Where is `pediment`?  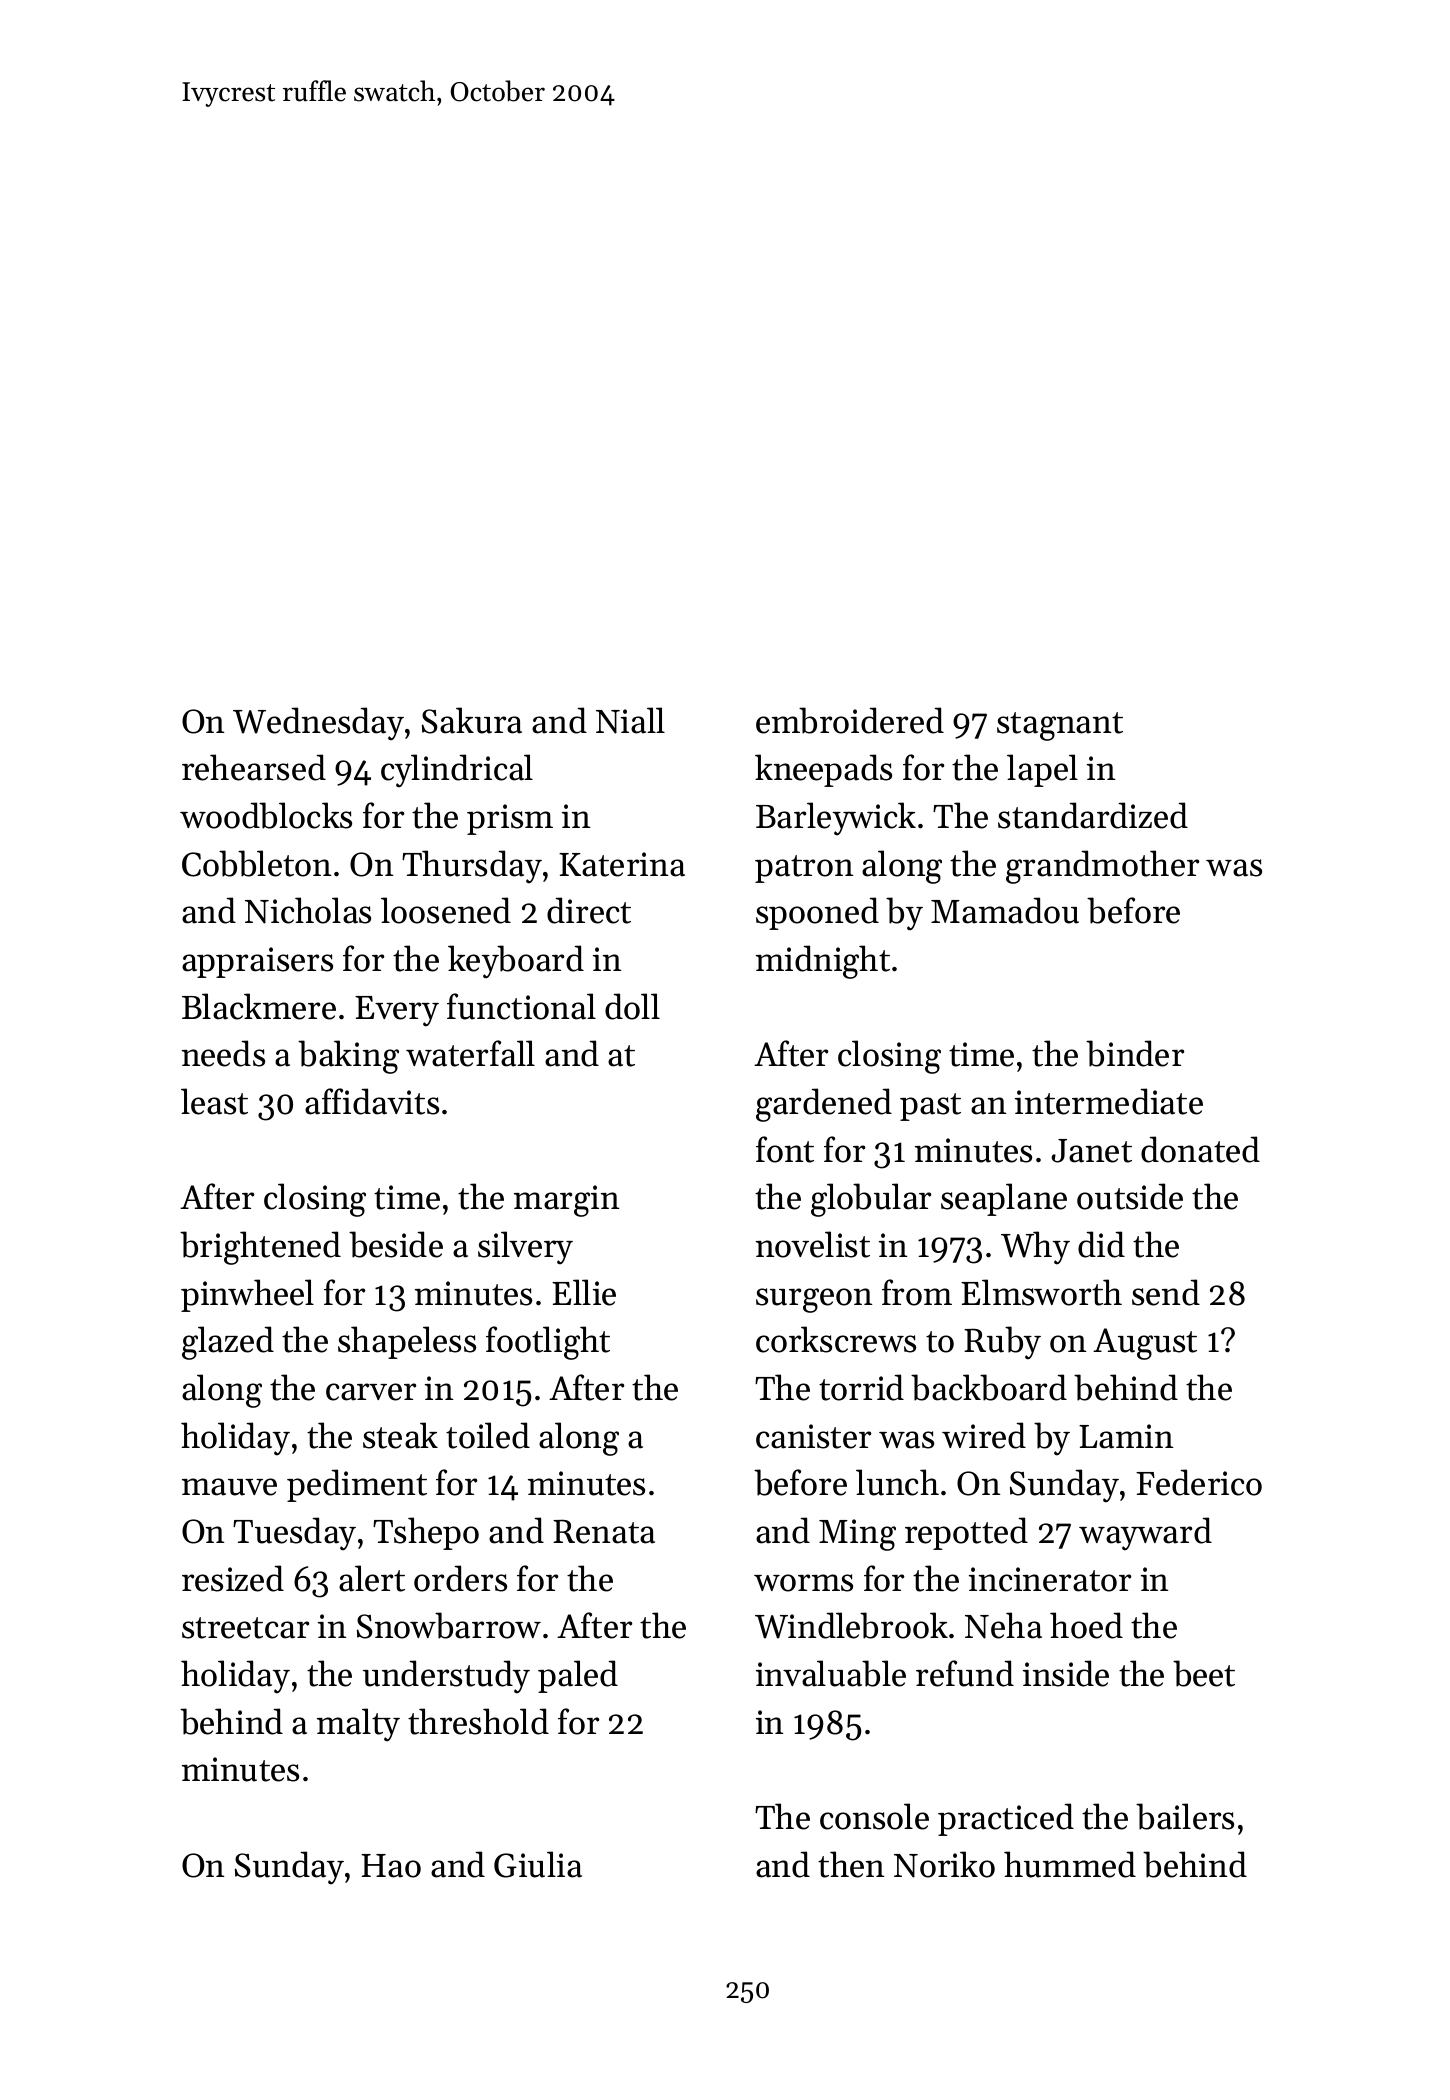 pediment is located at coordinates (357, 1485).
